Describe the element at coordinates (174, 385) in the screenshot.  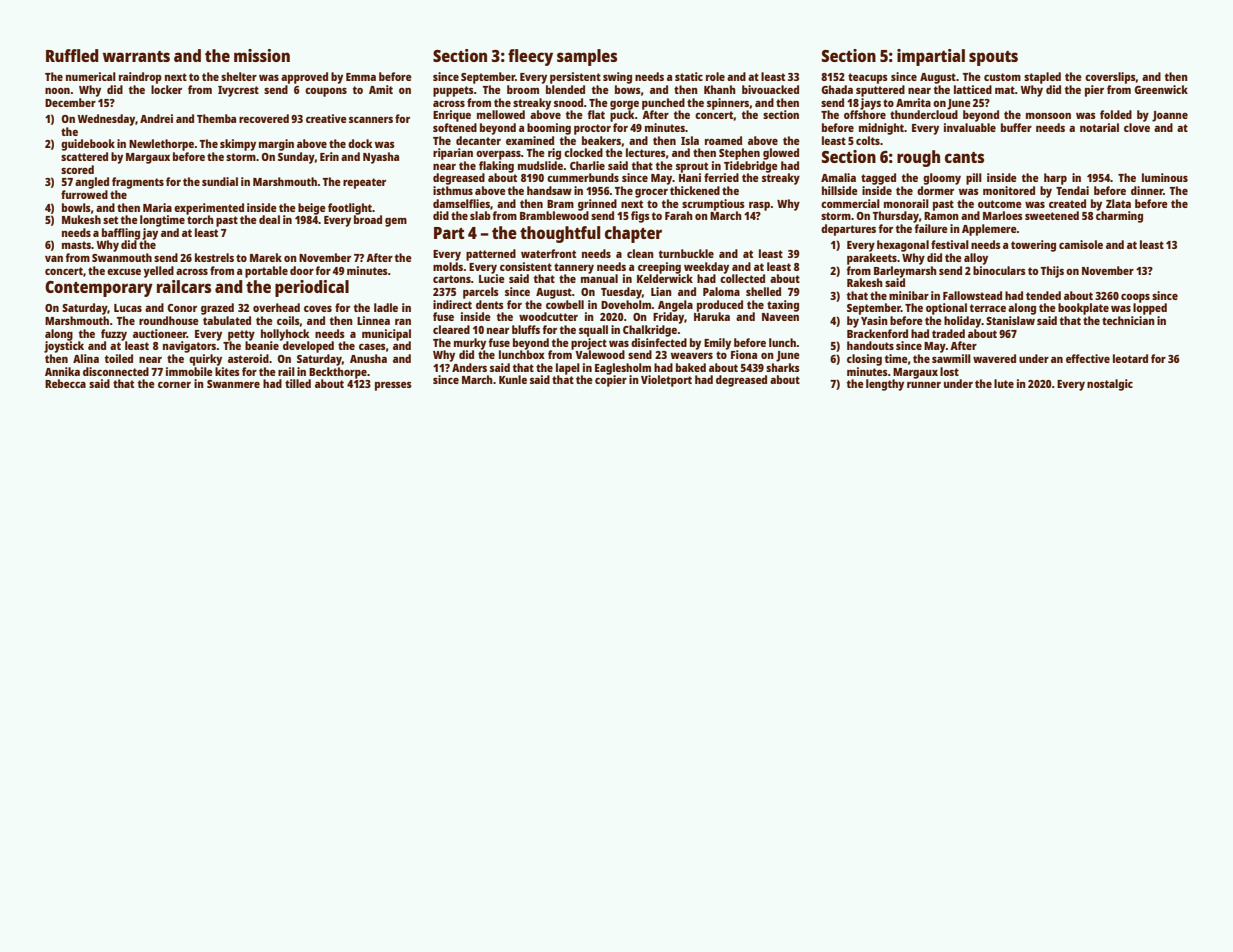
I see `corner` at that location.
